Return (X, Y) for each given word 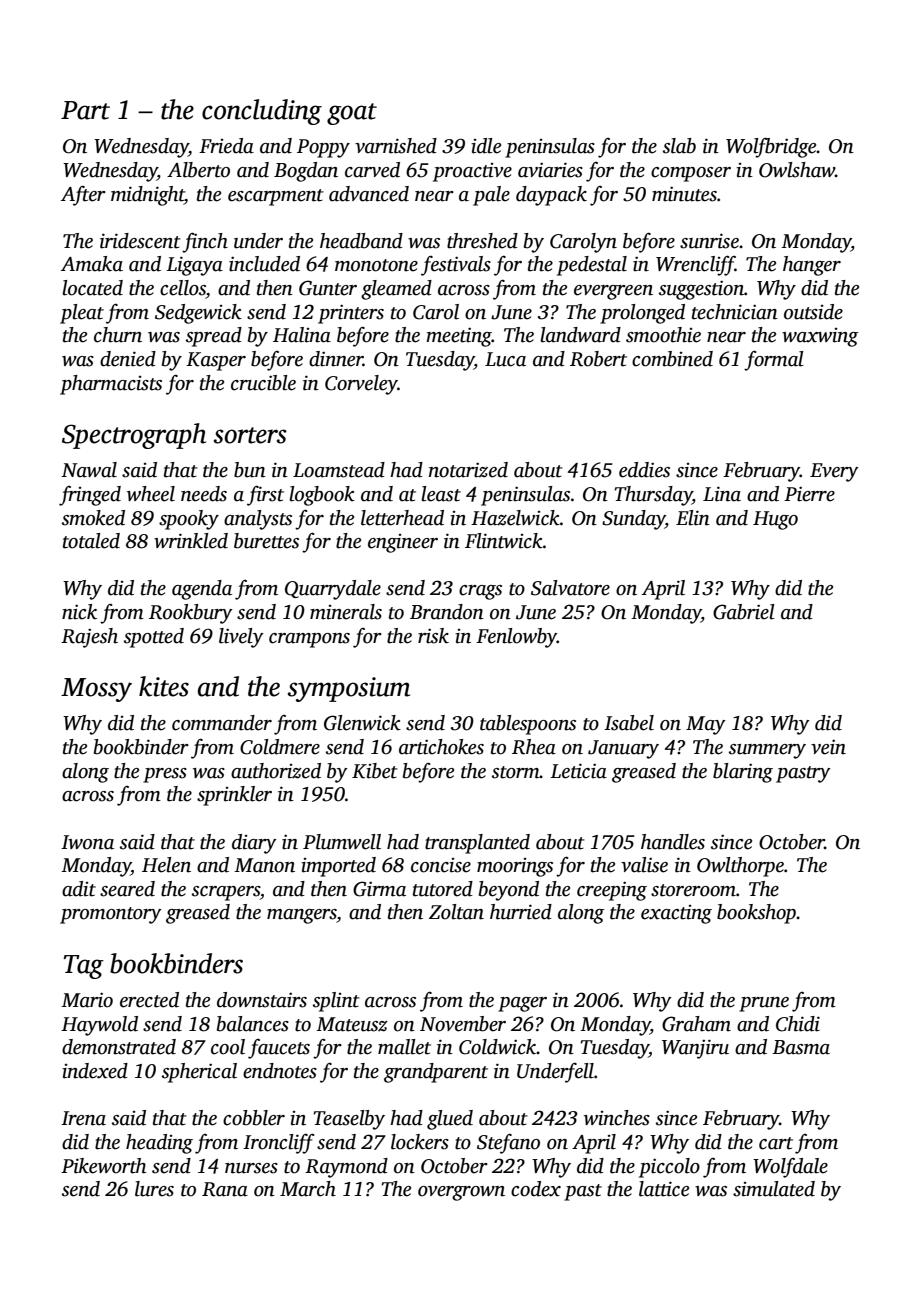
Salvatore (570, 588)
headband (361, 241)
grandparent (436, 1073)
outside (813, 312)
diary (254, 844)
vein (828, 747)
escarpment (276, 197)
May (706, 725)
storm (516, 772)
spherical (199, 1073)
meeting (459, 337)
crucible (263, 383)
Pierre (809, 494)
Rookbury (191, 614)
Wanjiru (695, 1049)
